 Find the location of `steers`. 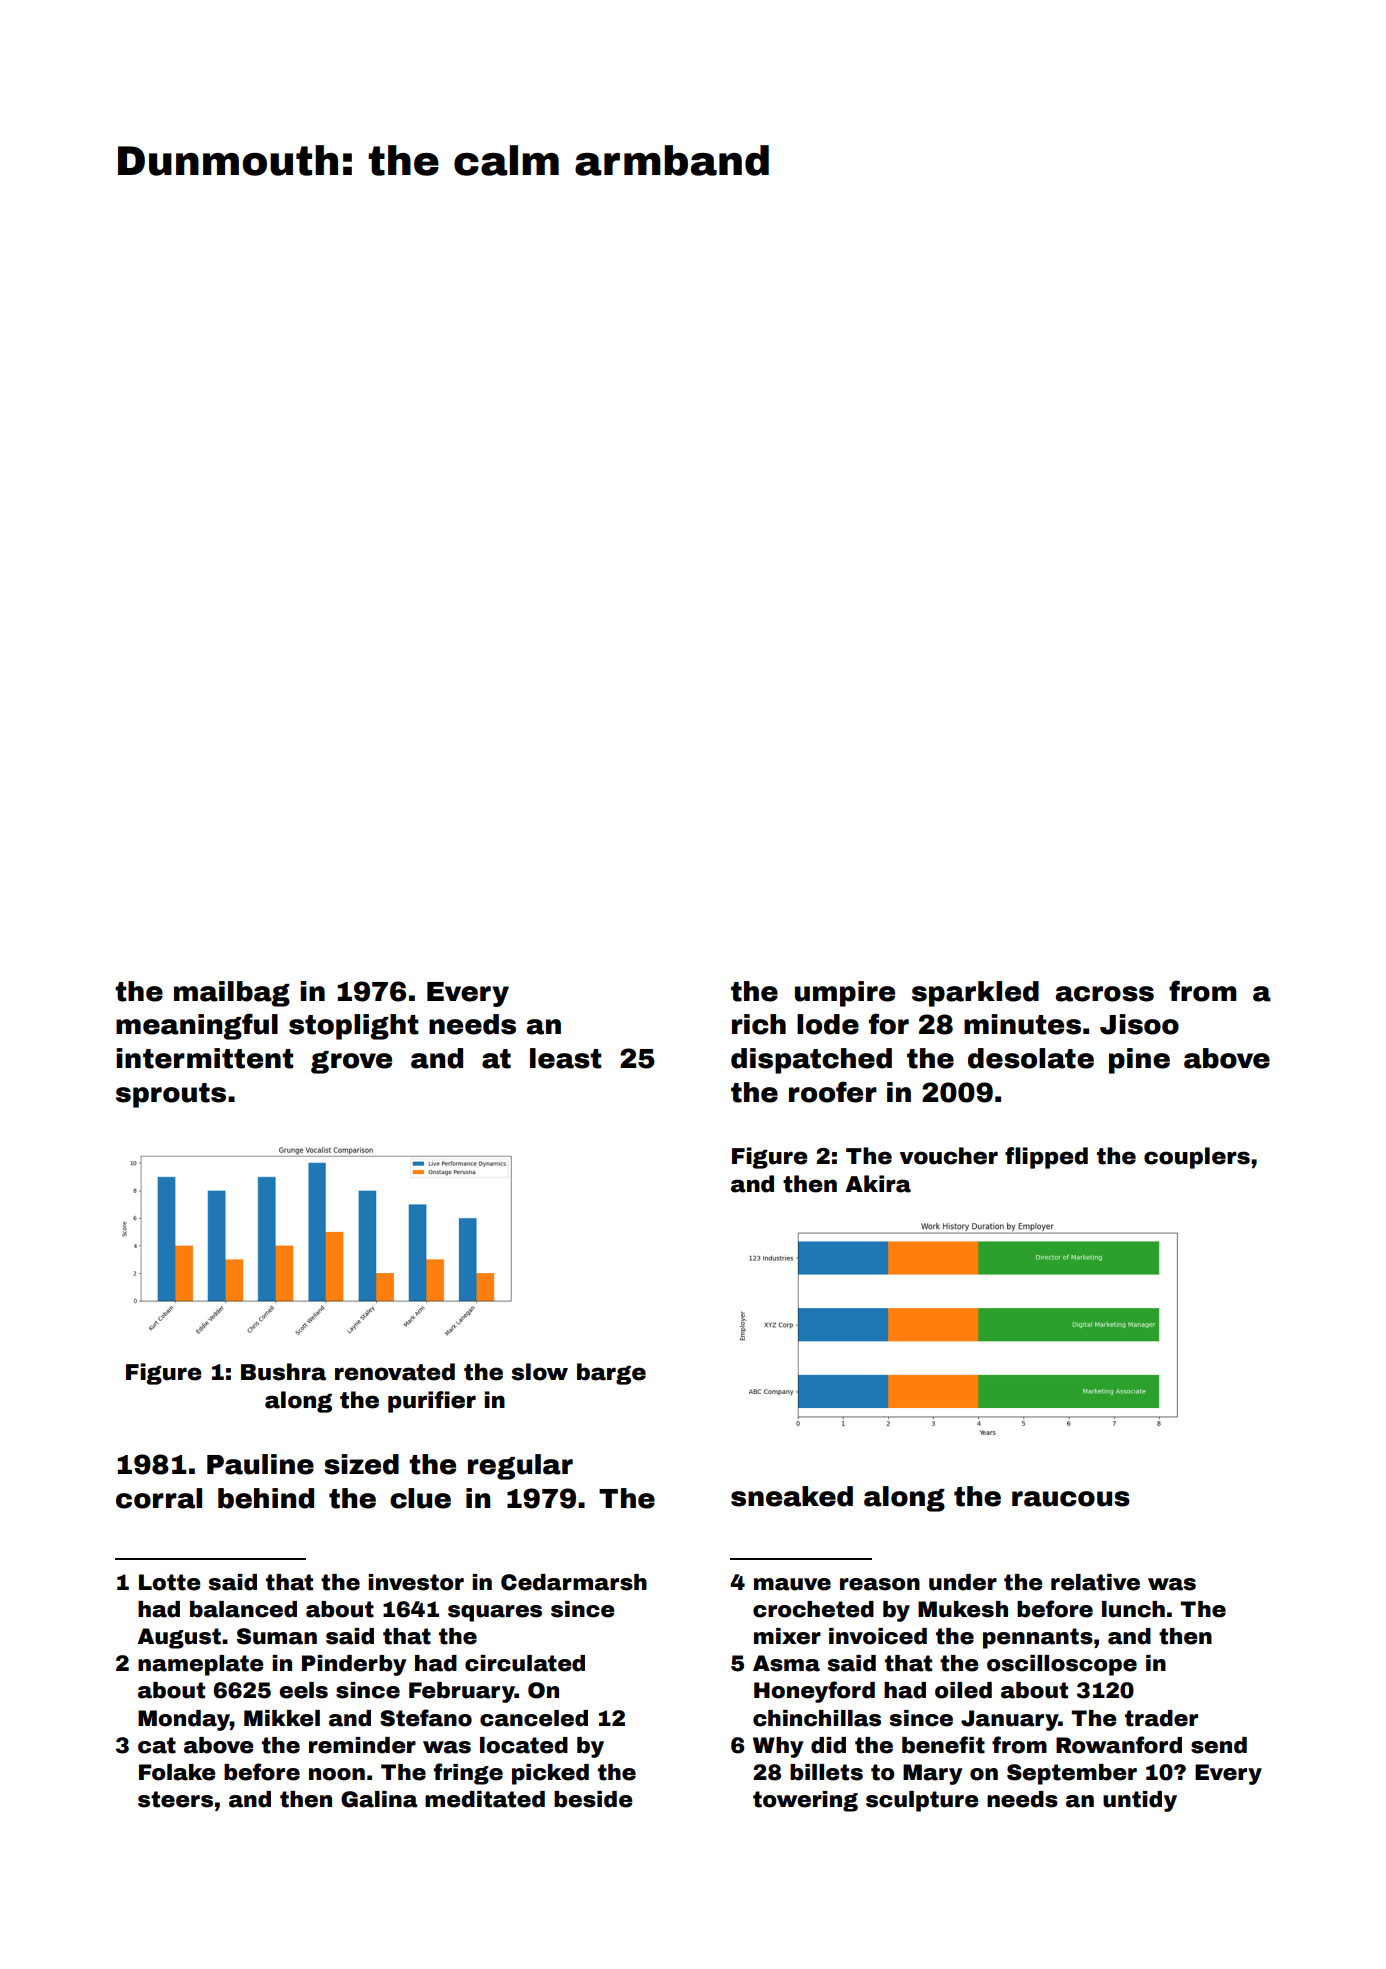

steers is located at coordinates (175, 1799).
